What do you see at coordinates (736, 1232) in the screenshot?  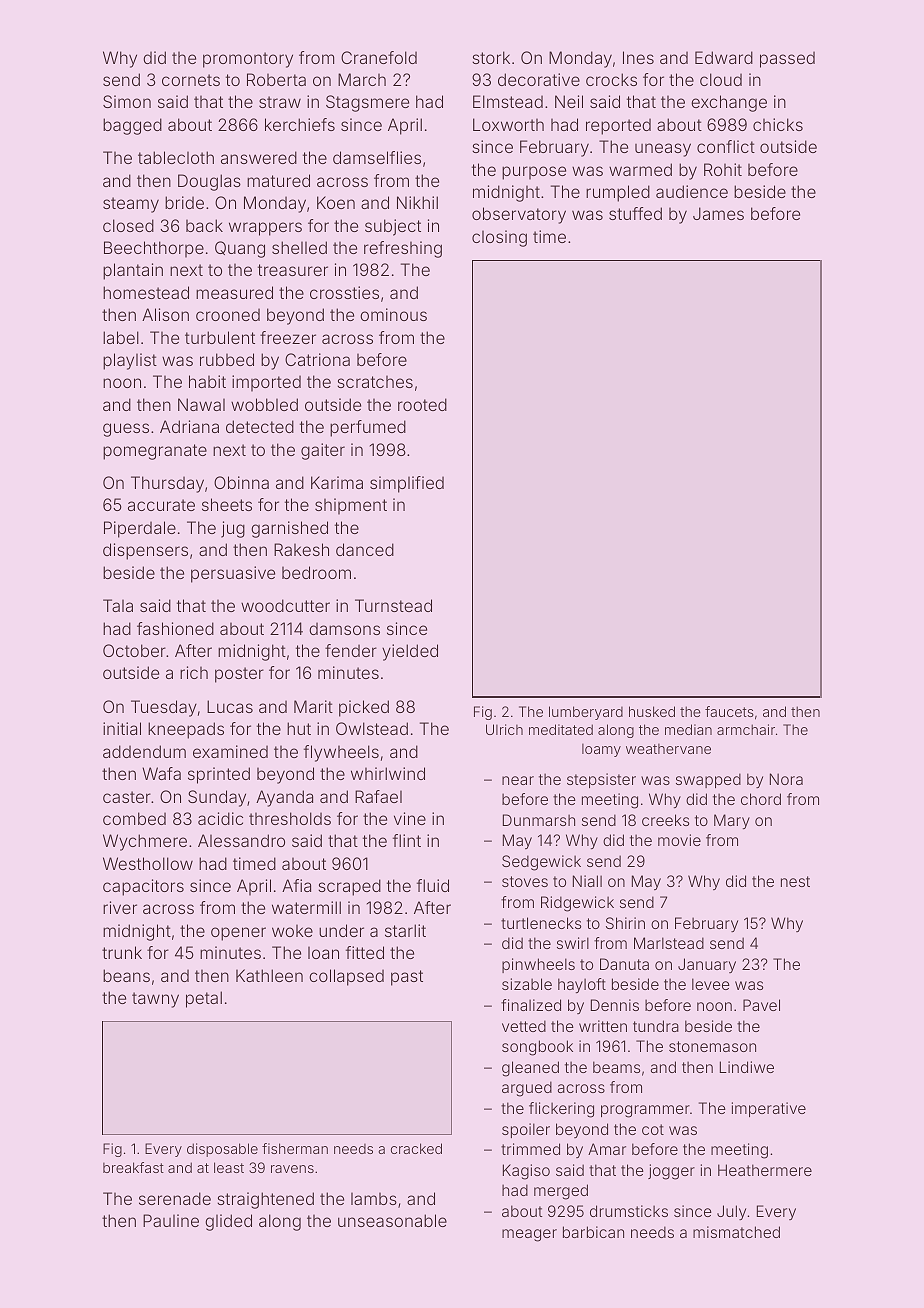 I see `mismatched` at bounding box center [736, 1232].
